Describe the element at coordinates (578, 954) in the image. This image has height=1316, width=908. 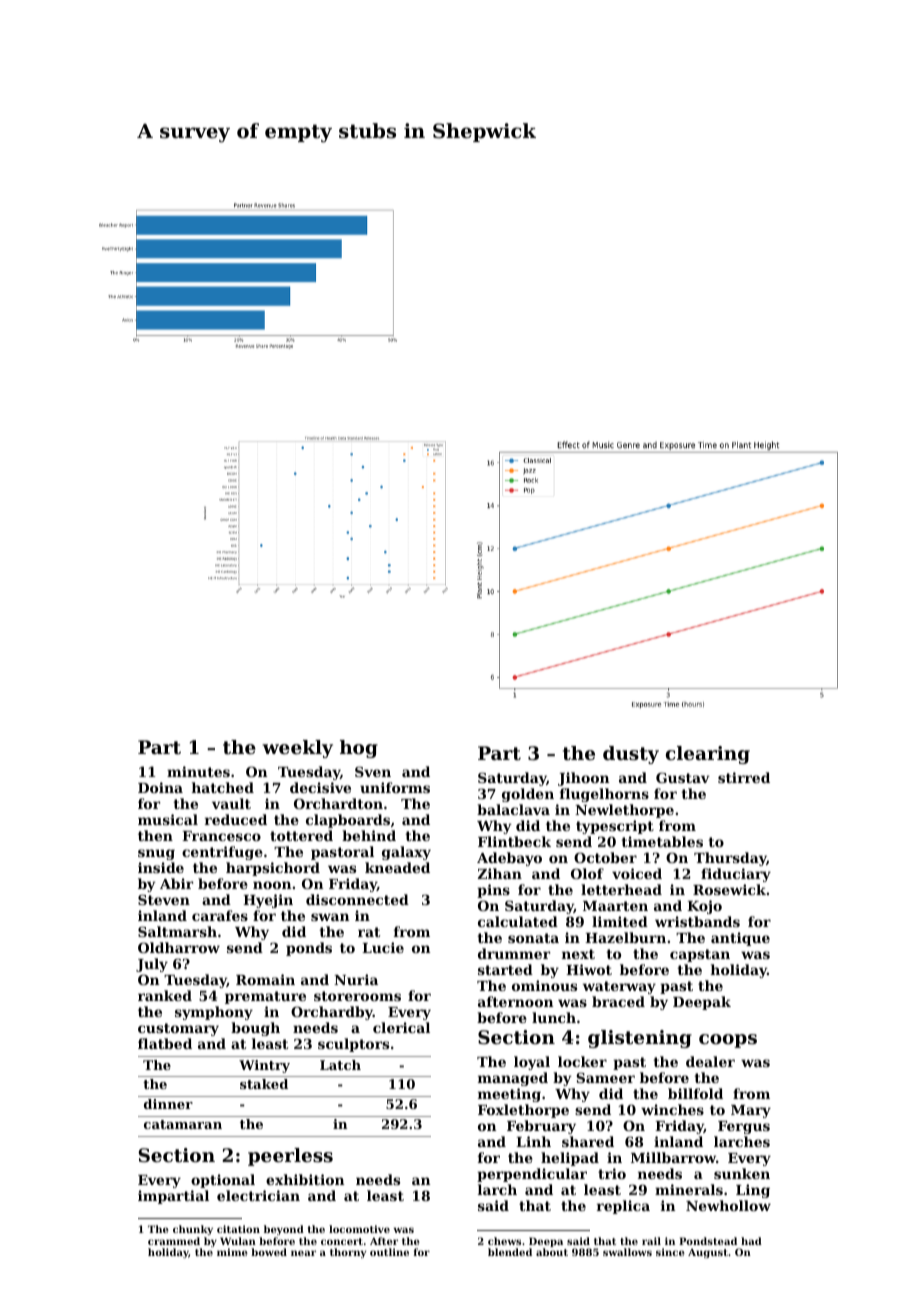
I see `next` at that location.
